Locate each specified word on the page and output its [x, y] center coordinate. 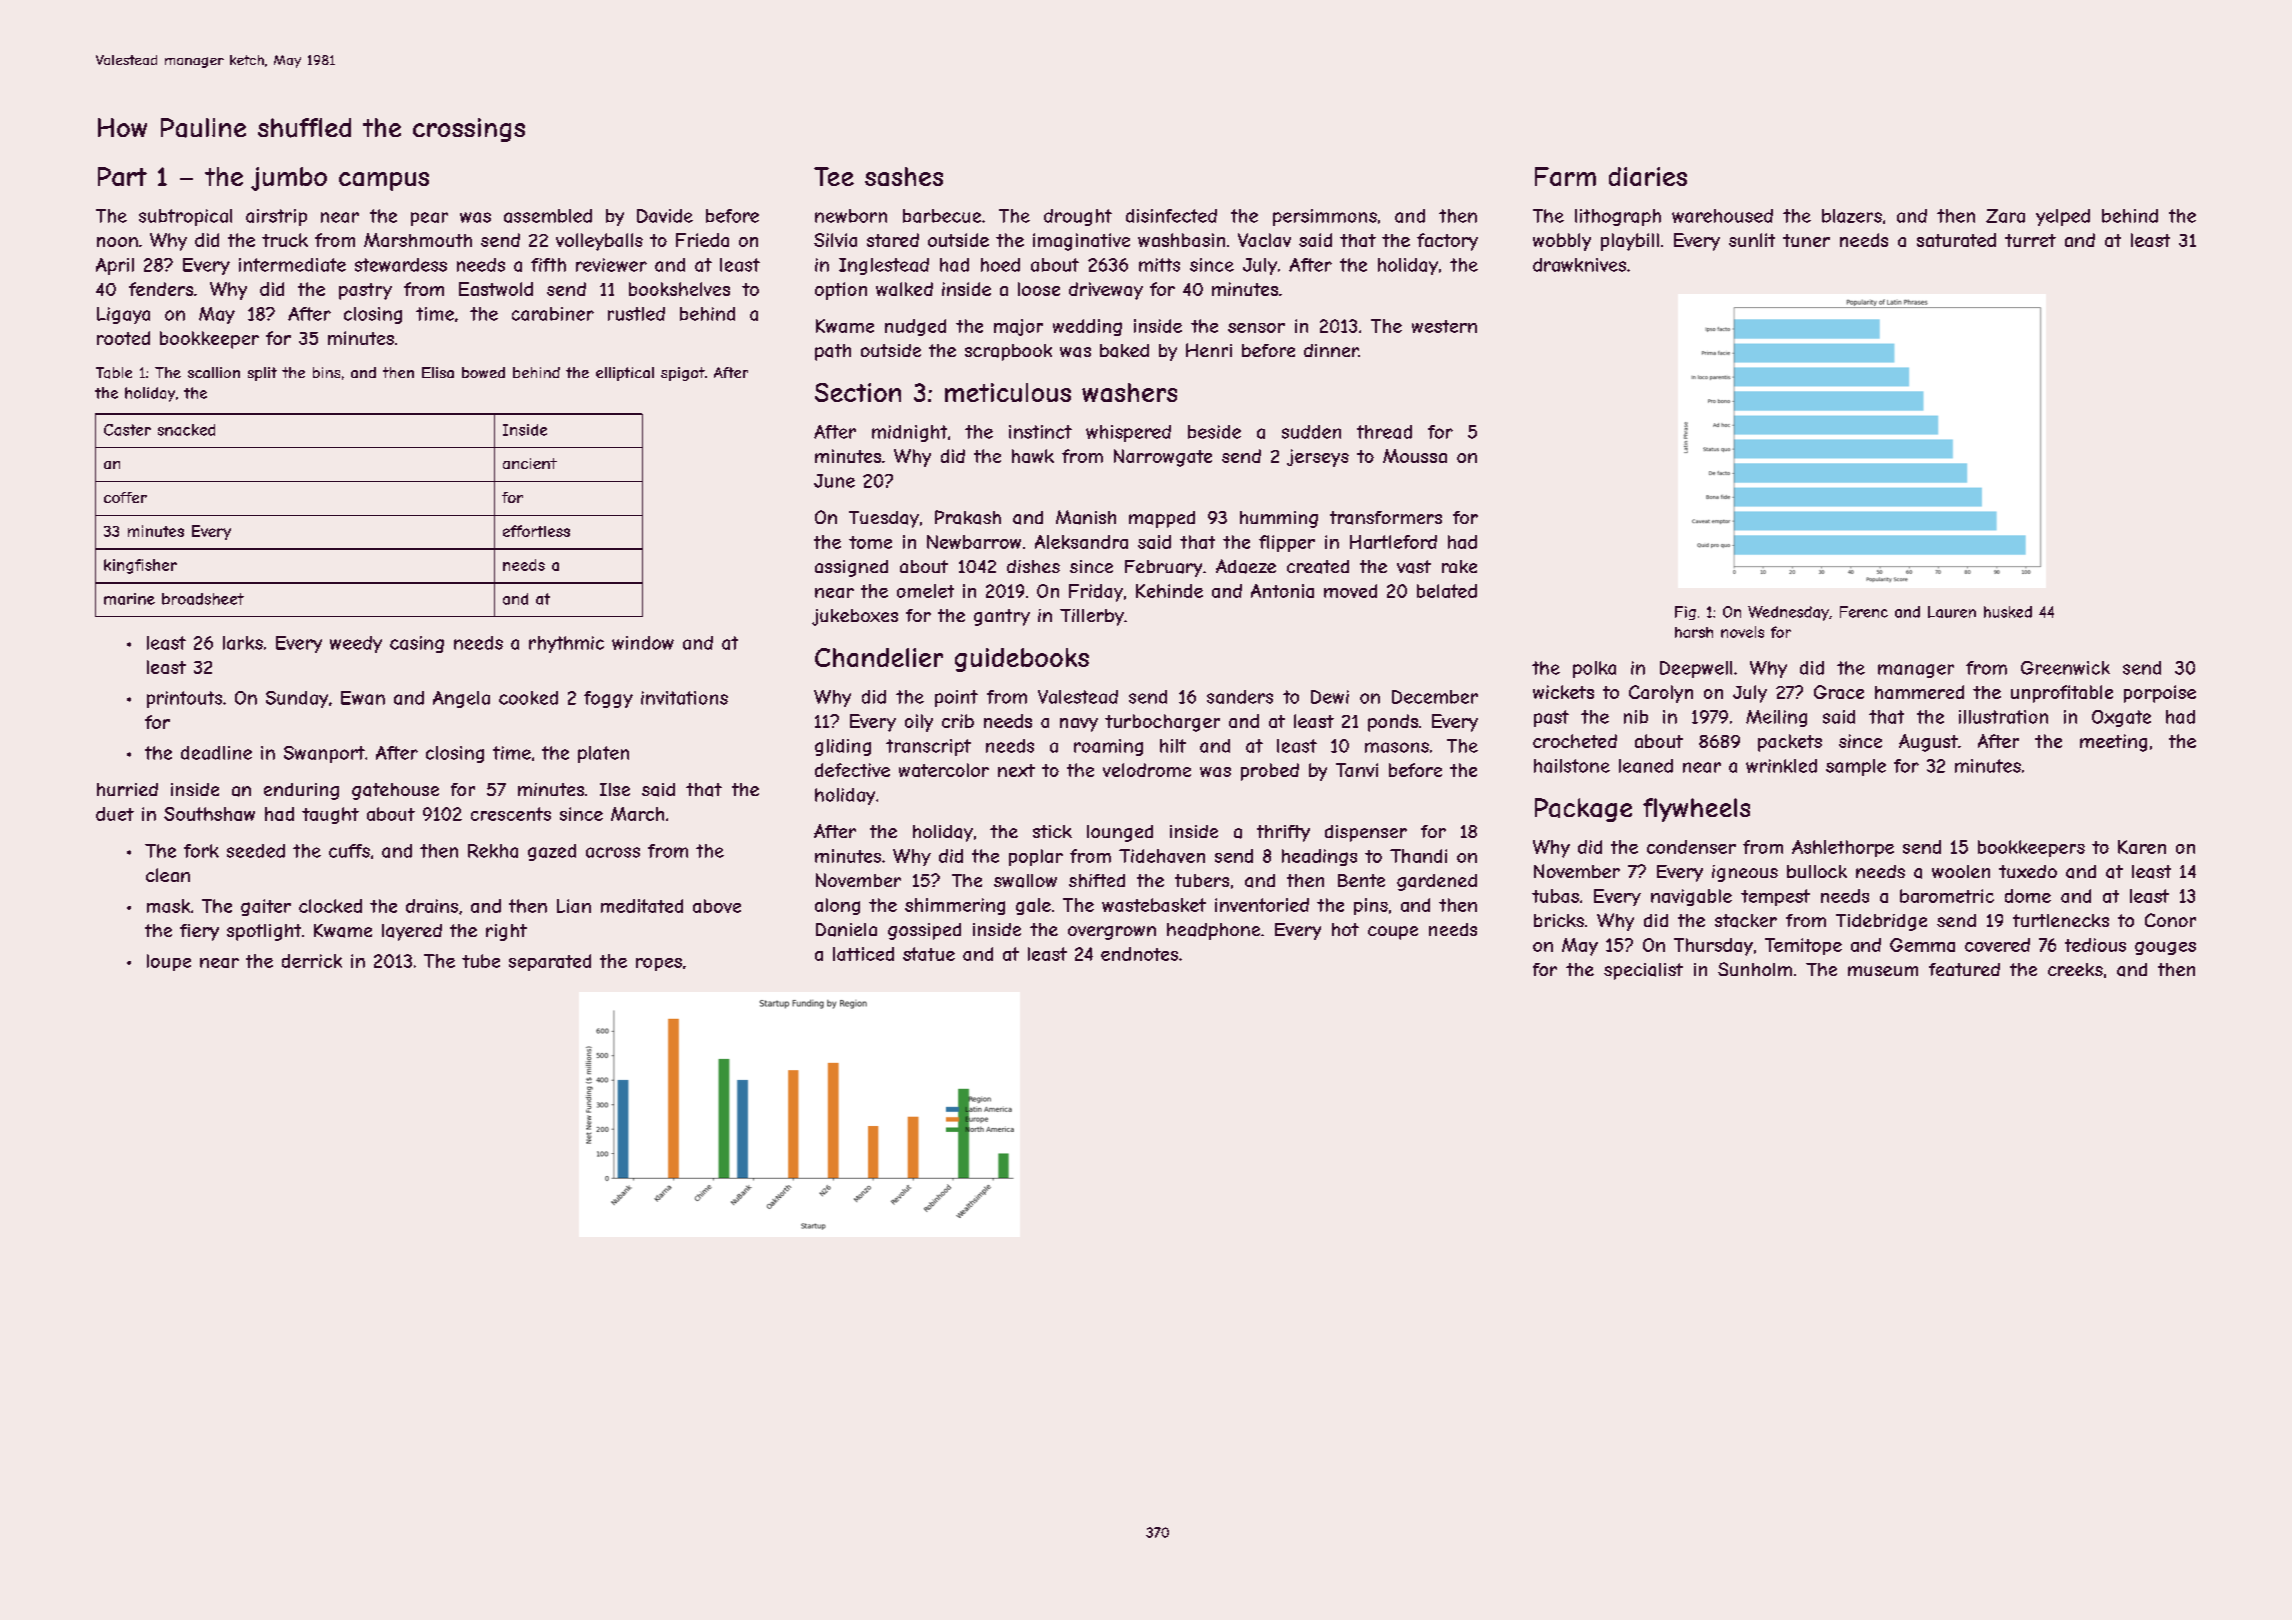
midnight [909, 433]
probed [1270, 772]
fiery [199, 932]
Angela [461, 699]
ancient [530, 463]
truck [285, 240]
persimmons [1325, 217]
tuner [1806, 240]
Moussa [1415, 456]
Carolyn [1661, 694]
